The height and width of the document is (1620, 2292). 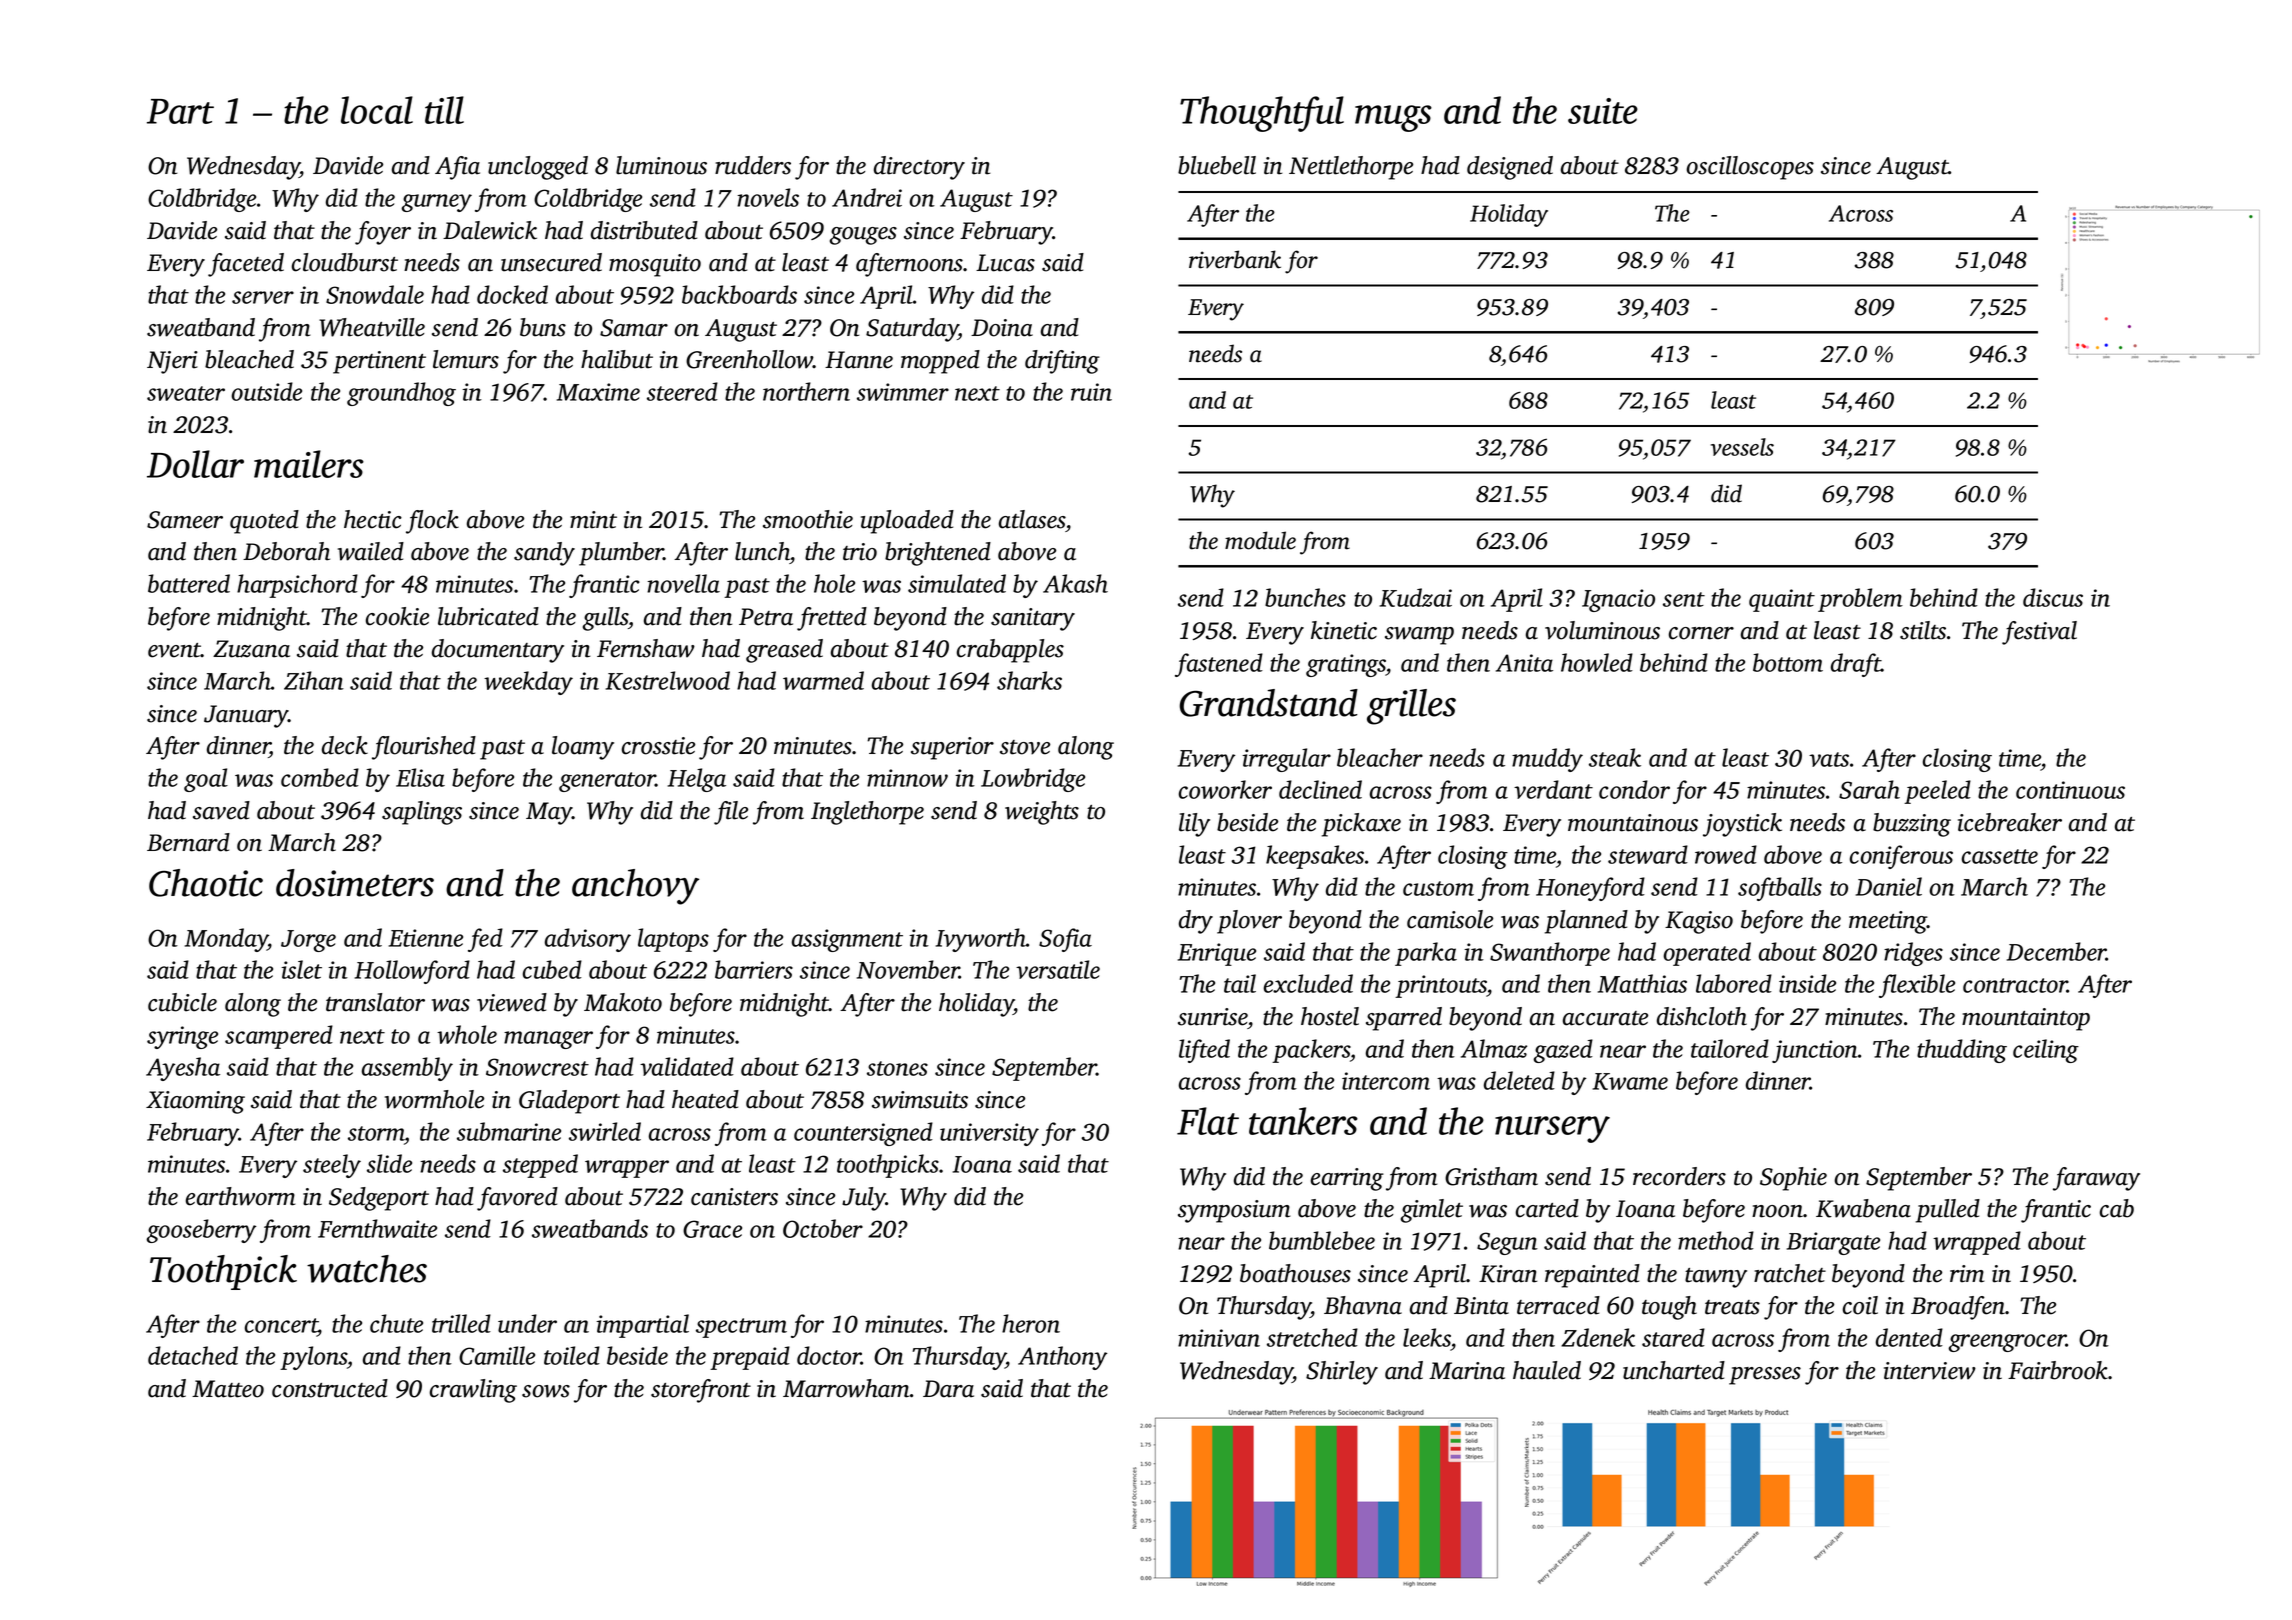 I want to click on sows, so click(x=546, y=1391).
